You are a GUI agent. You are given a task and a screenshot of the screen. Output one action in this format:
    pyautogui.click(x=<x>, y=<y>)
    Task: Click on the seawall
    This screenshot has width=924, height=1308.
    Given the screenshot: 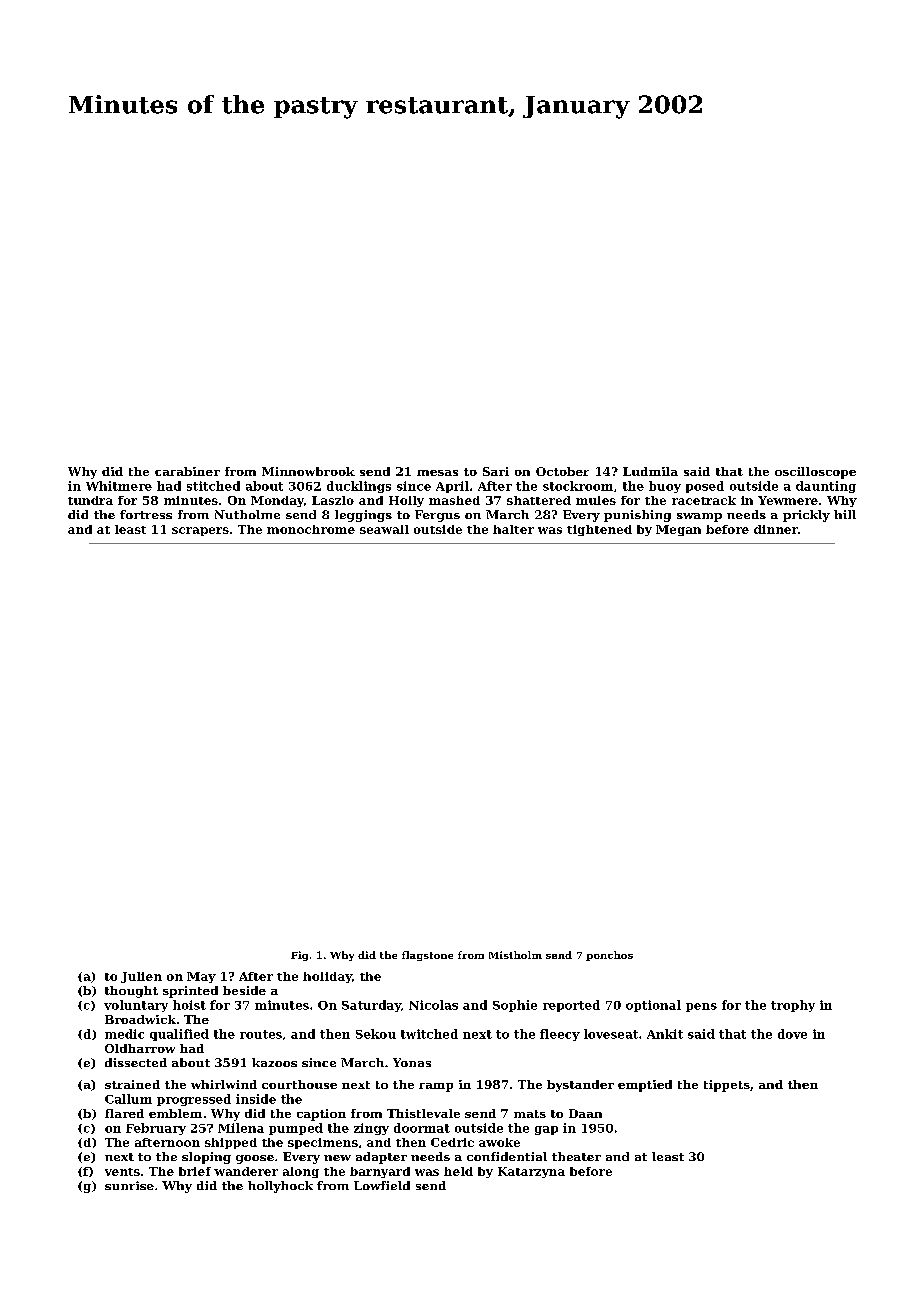 What is the action you would take?
    pyautogui.click(x=384, y=529)
